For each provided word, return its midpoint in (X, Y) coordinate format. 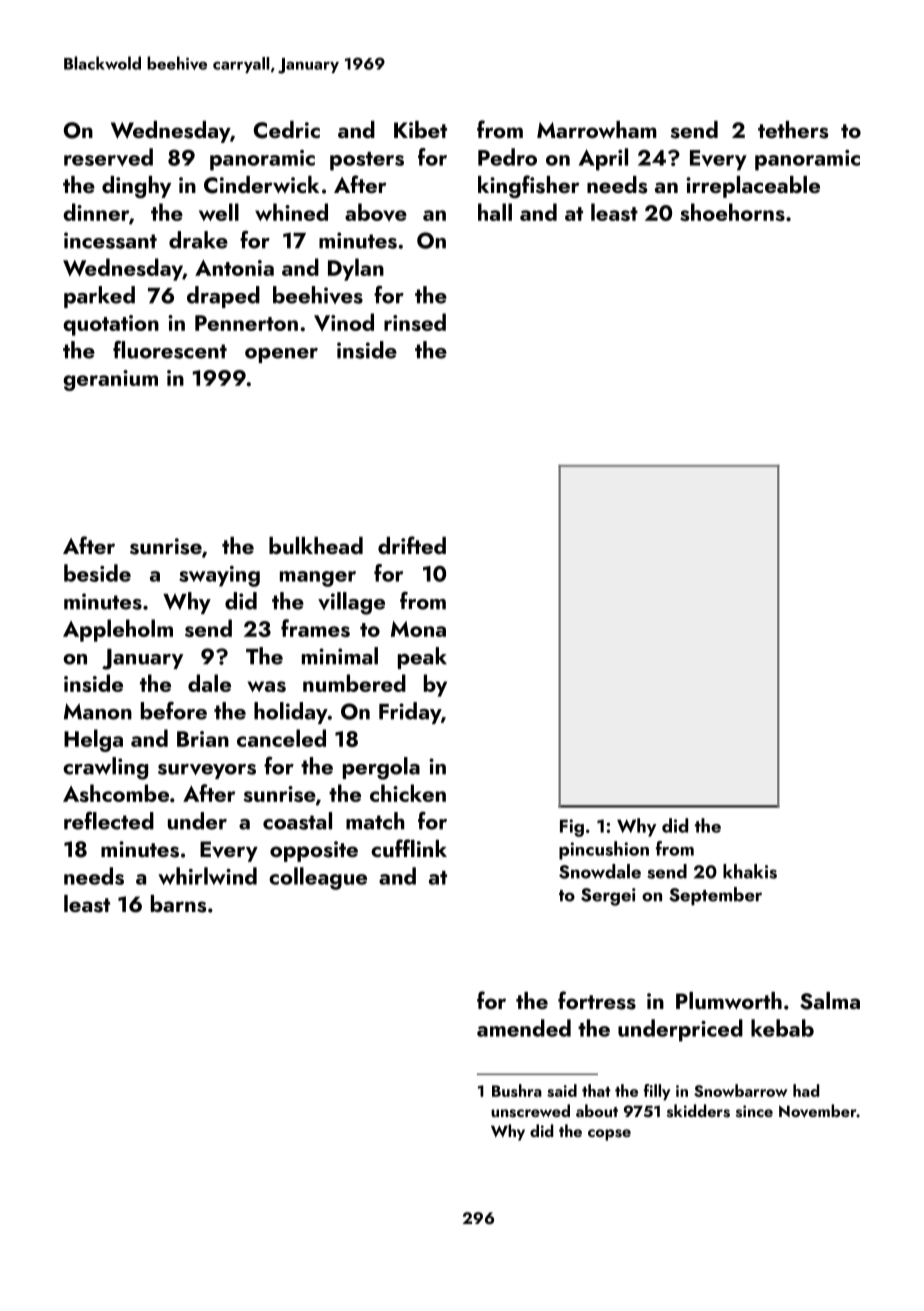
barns (178, 904)
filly (657, 1092)
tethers (793, 130)
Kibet (420, 129)
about (597, 1110)
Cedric (287, 130)
